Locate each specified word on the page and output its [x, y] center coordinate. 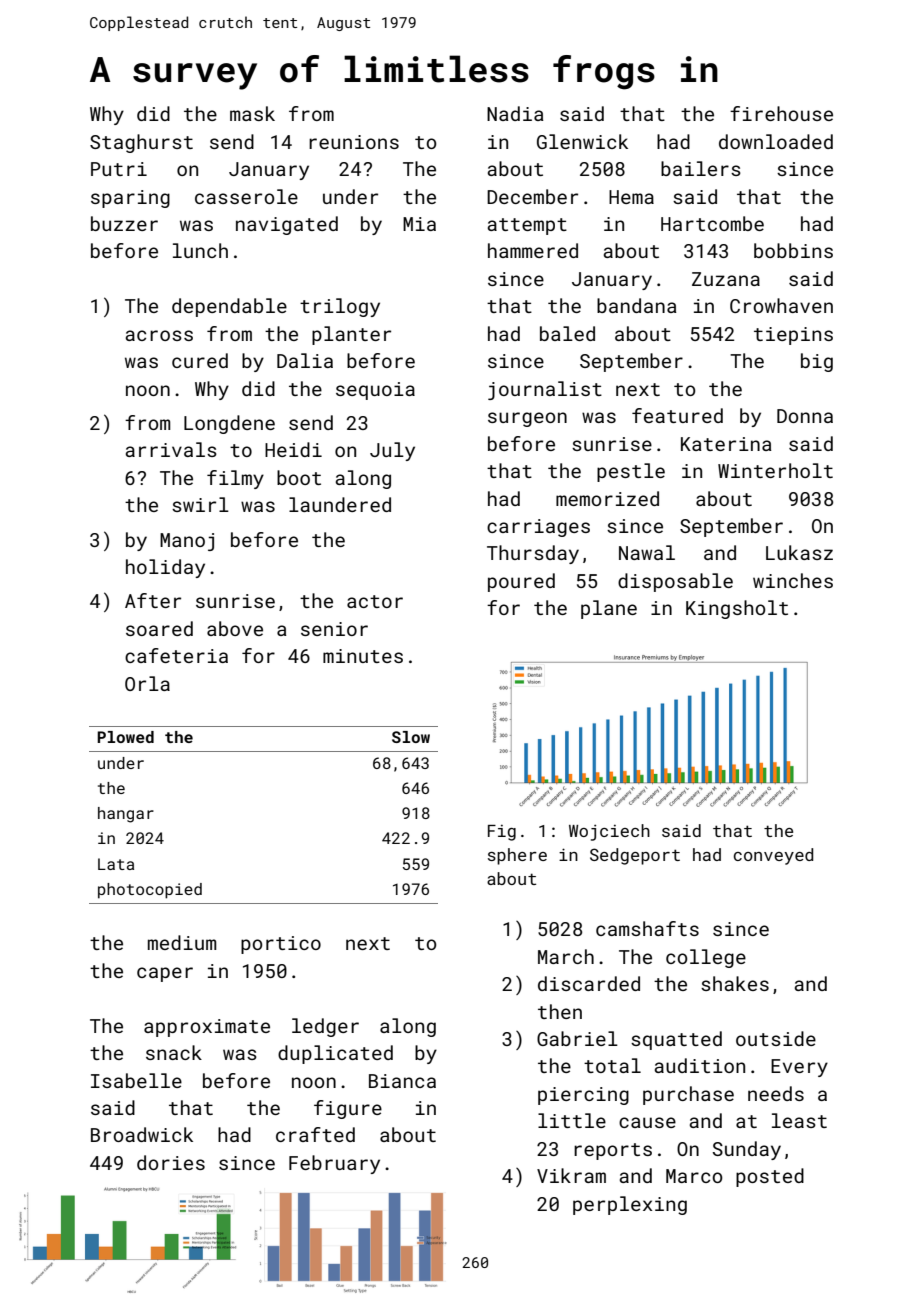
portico [281, 945]
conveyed [773, 856]
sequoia [375, 391]
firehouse [781, 113]
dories [171, 1162]
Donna [805, 416]
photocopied [150, 891]
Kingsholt [737, 609]
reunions [354, 142]
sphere [517, 856]
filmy [235, 479]
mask [252, 113]
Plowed [125, 737]
